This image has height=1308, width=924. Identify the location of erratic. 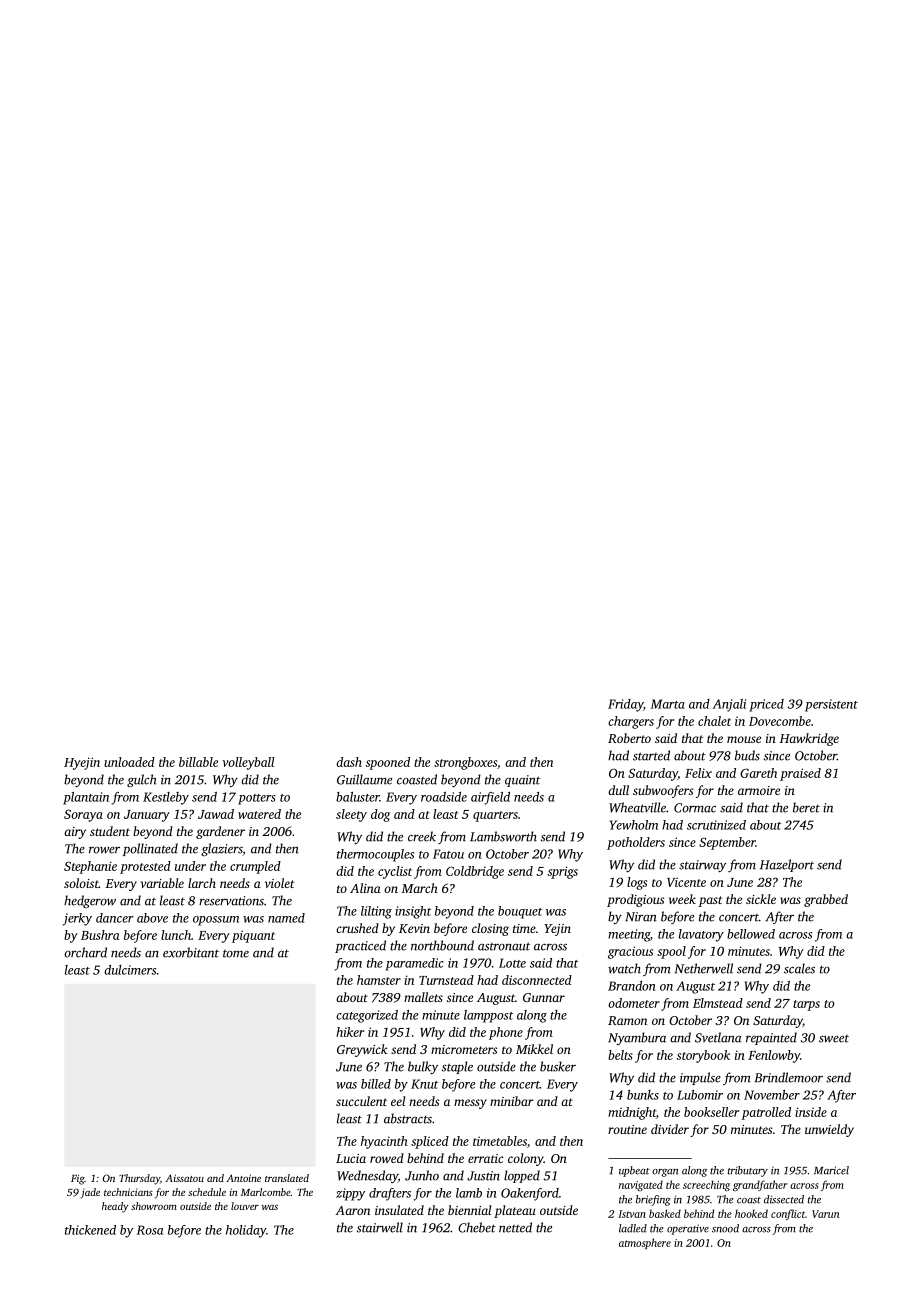
(485, 1158).
